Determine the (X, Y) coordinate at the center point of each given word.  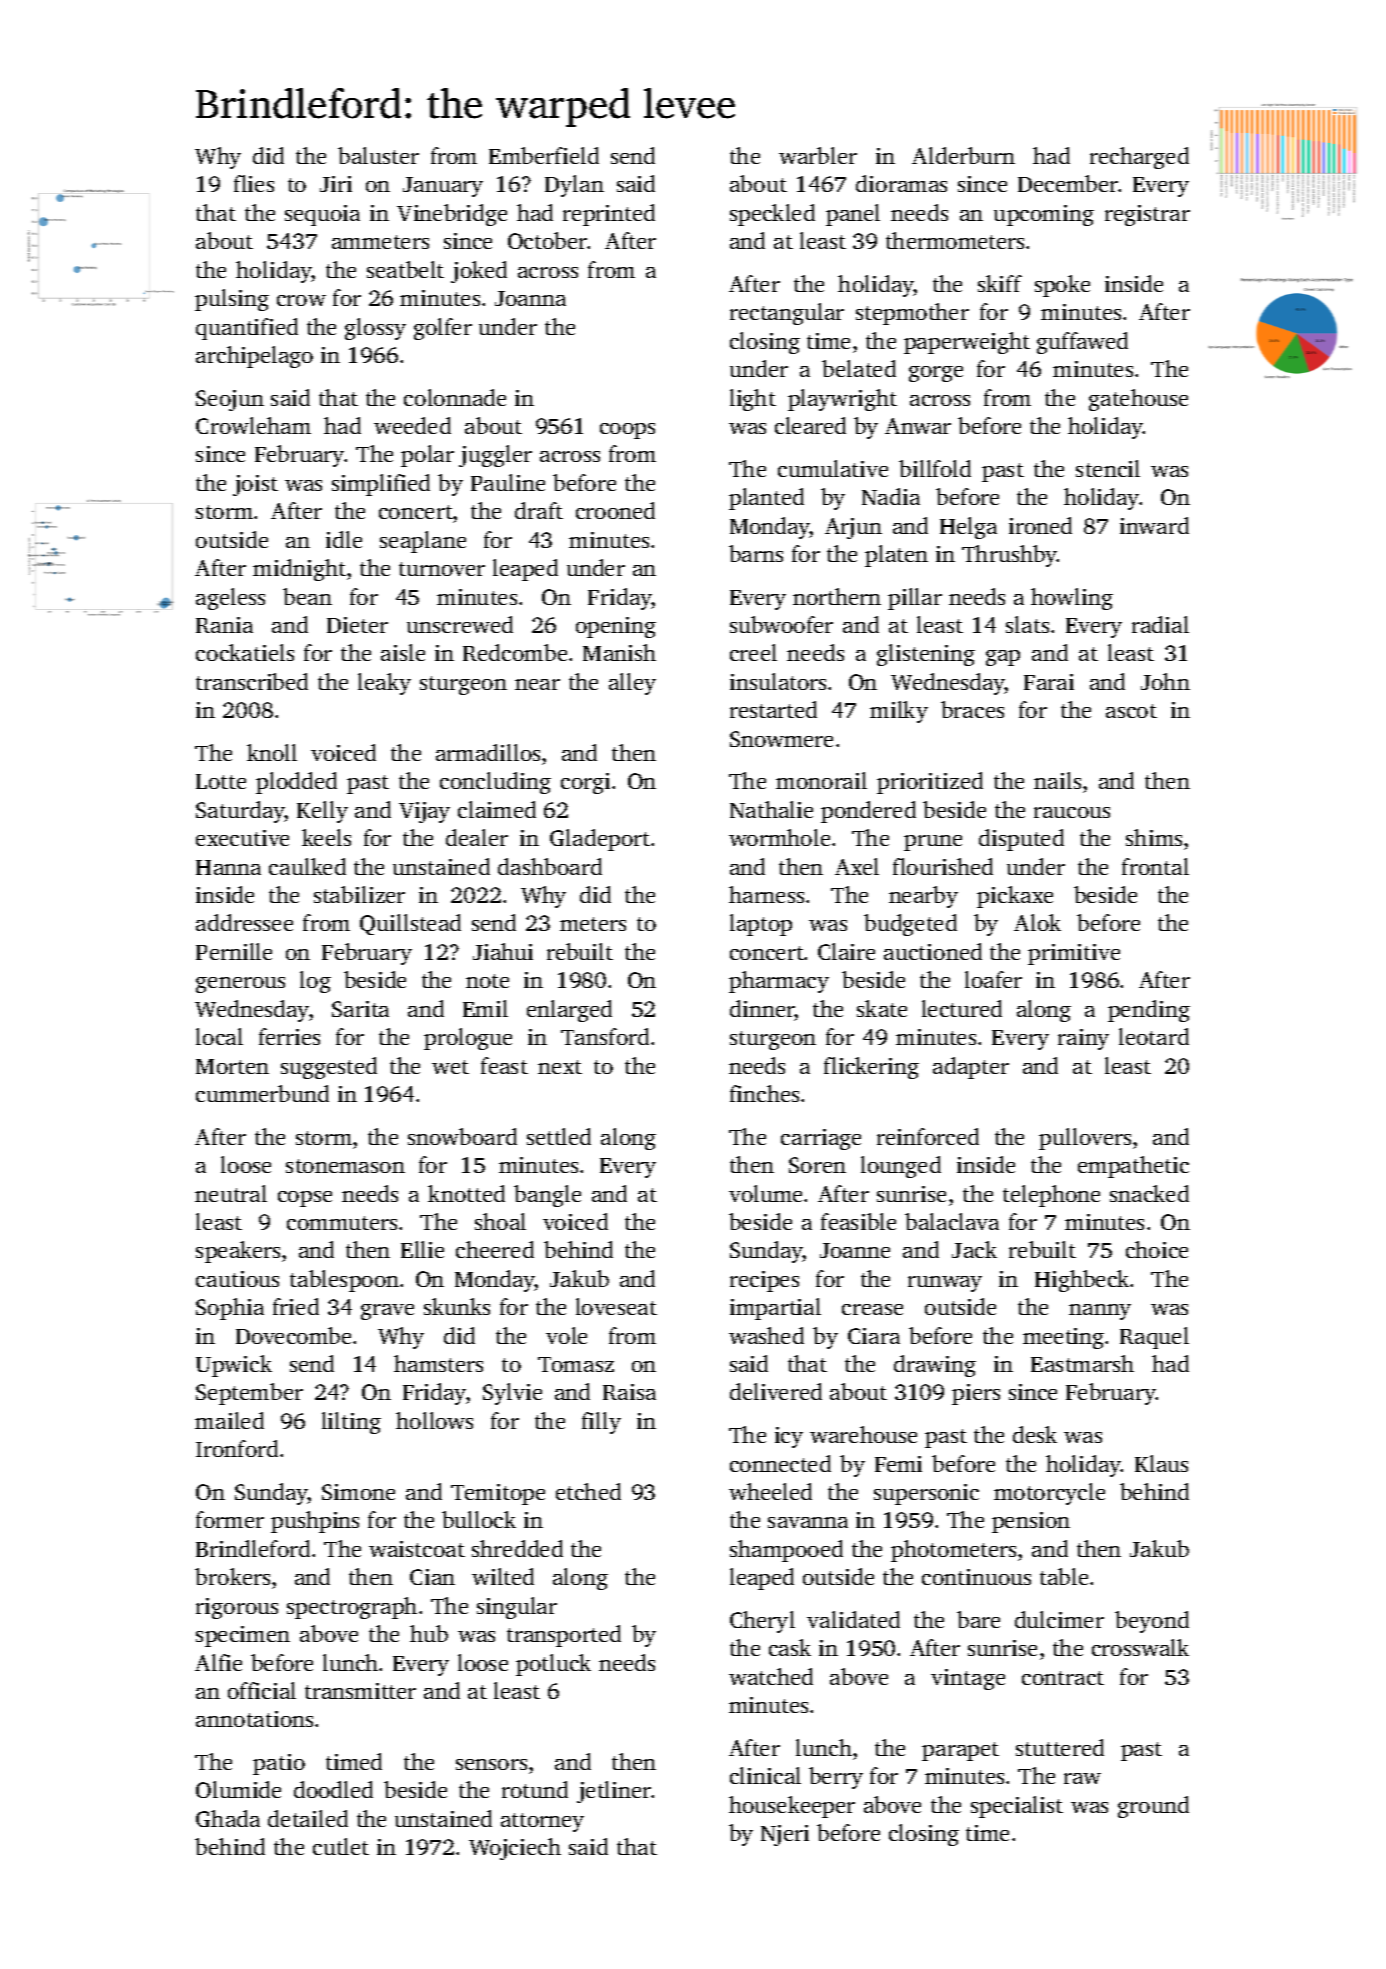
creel (753, 652)
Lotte (221, 781)
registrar (1147, 215)
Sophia (230, 1309)
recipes (764, 1281)
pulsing (232, 300)
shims (1154, 837)
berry (836, 1778)
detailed (308, 1818)
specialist (1017, 1807)
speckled (772, 215)
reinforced (928, 1136)
